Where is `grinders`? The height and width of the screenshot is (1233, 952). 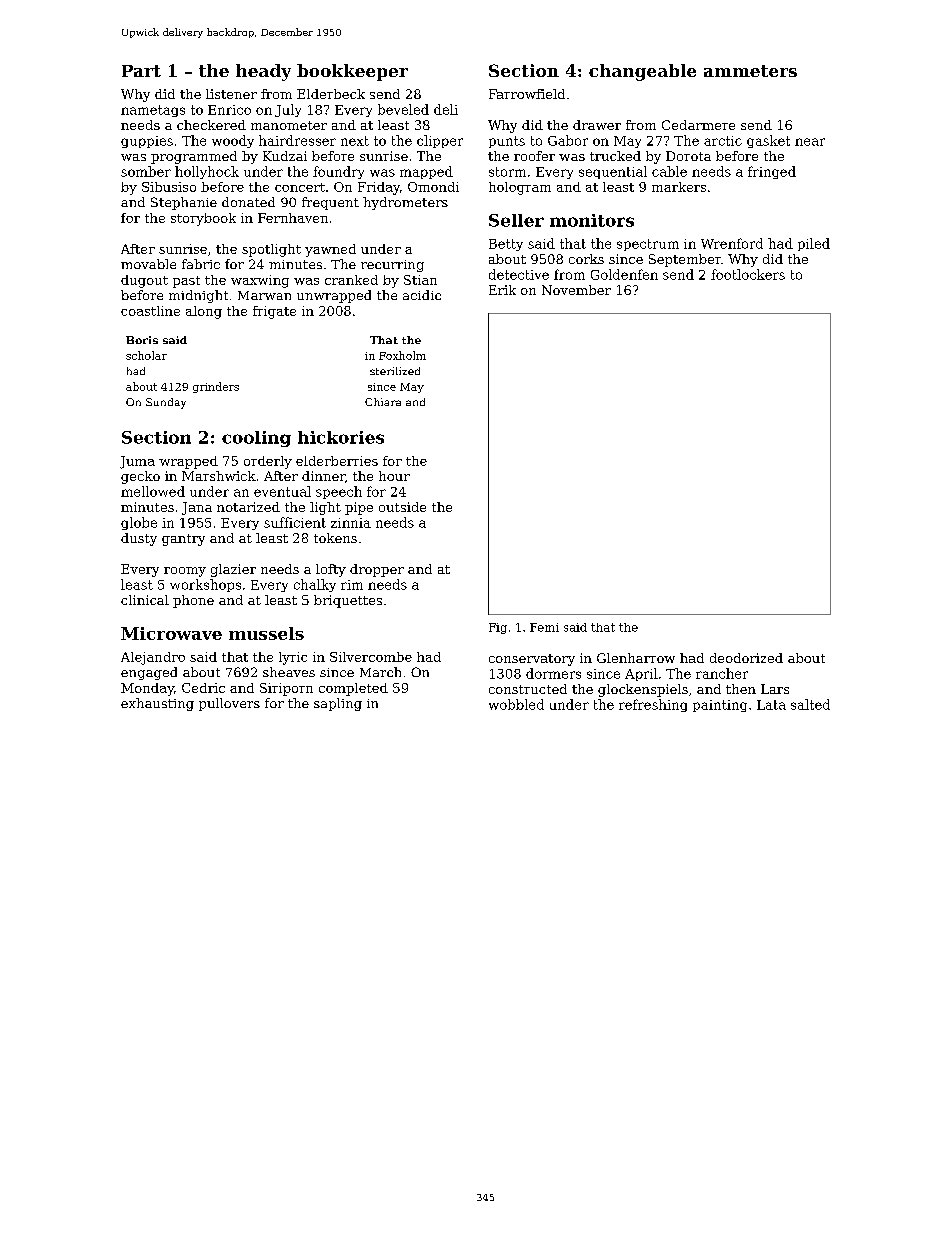 grinders is located at coordinates (216, 387).
